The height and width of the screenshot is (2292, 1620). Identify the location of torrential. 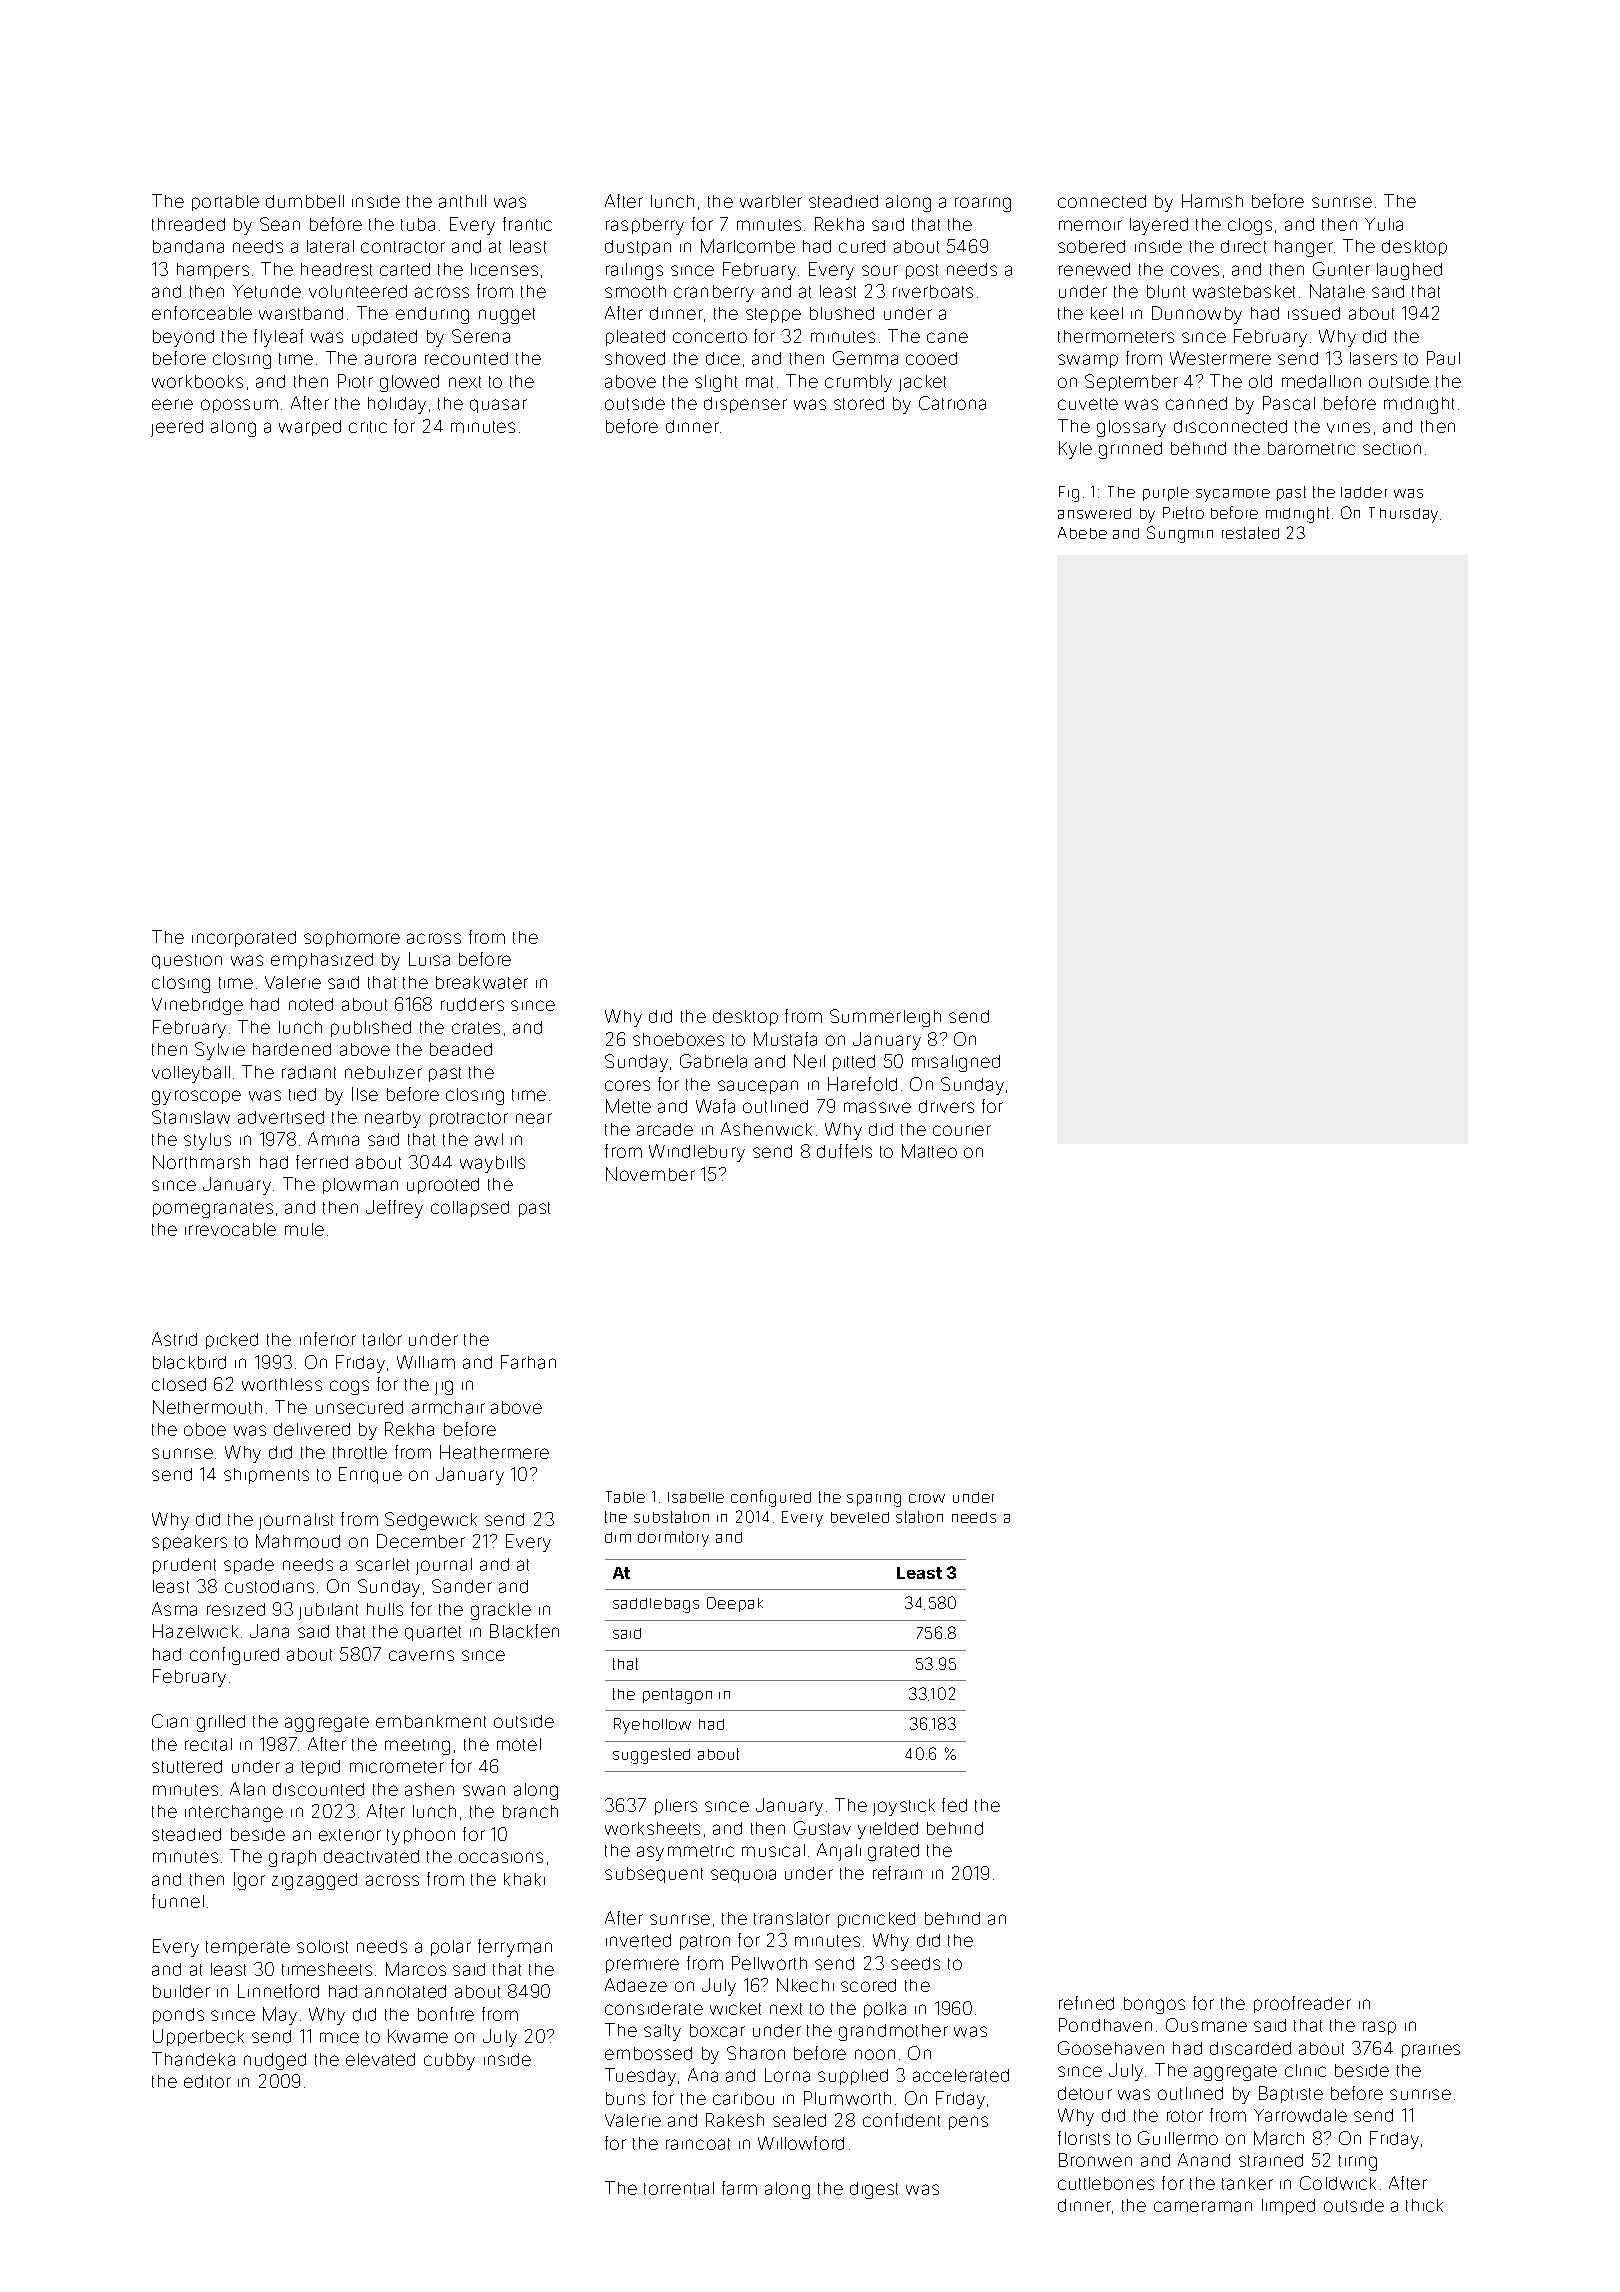
(679, 2188).
